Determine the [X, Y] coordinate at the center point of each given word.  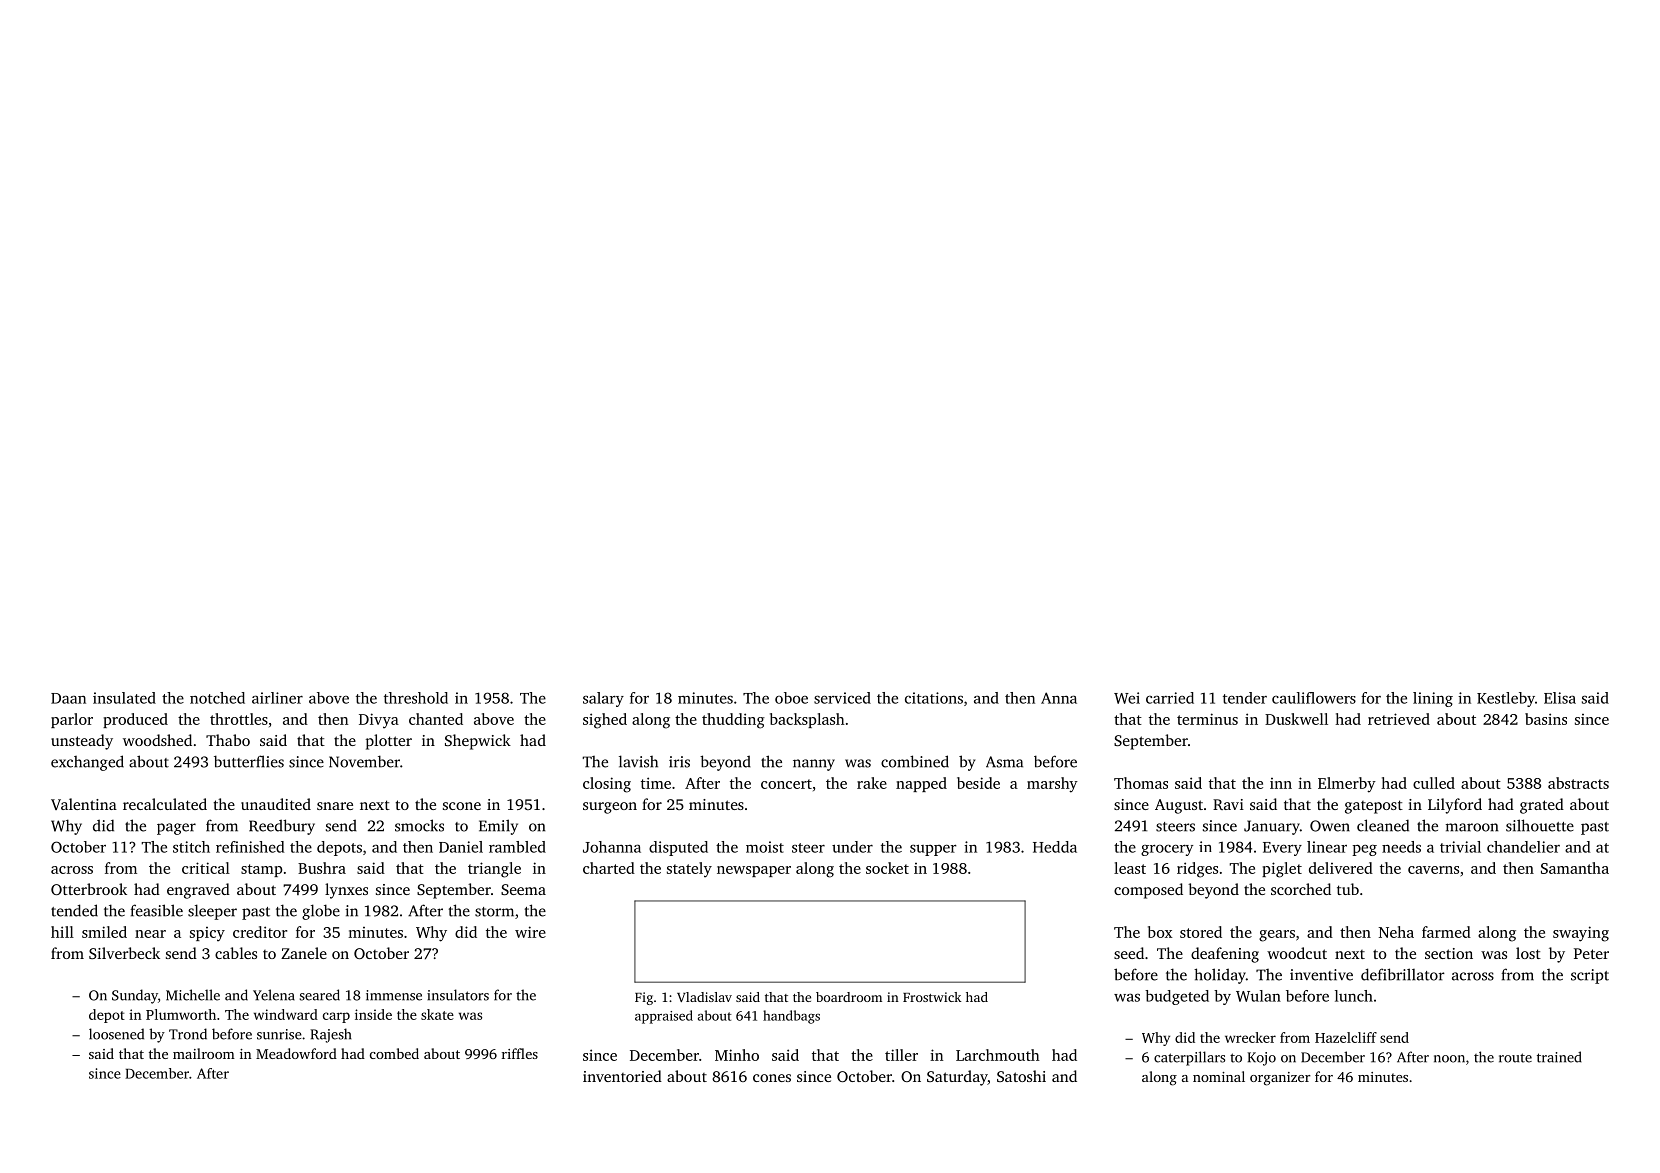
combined [915, 761]
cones [772, 1078]
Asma [1004, 762]
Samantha [1575, 868]
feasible [156, 910]
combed [394, 1053]
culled [1434, 783]
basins [1546, 719]
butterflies [249, 761]
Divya [379, 721]
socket [887, 868]
